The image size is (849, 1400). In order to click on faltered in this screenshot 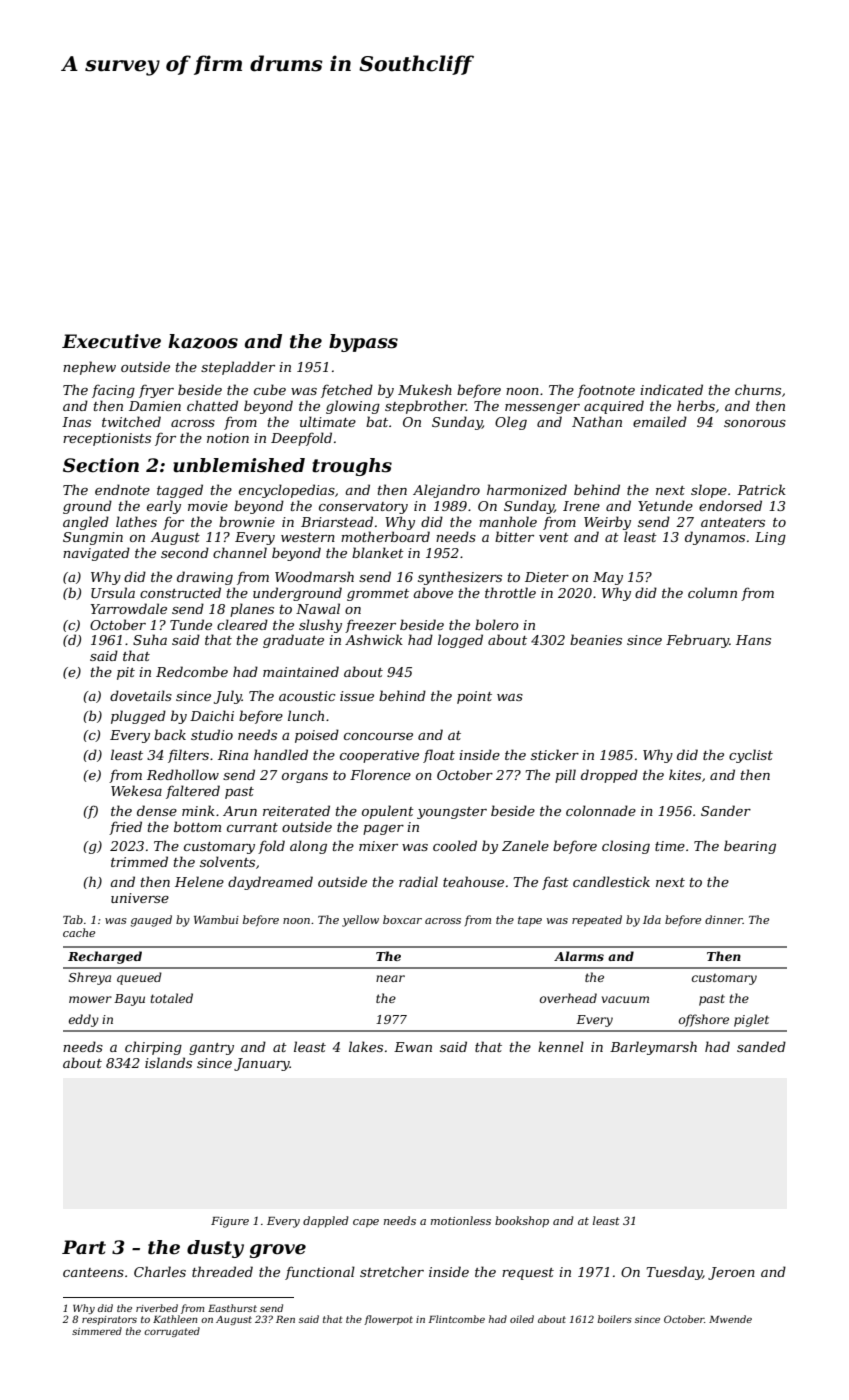, I will do `click(193, 792)`.
